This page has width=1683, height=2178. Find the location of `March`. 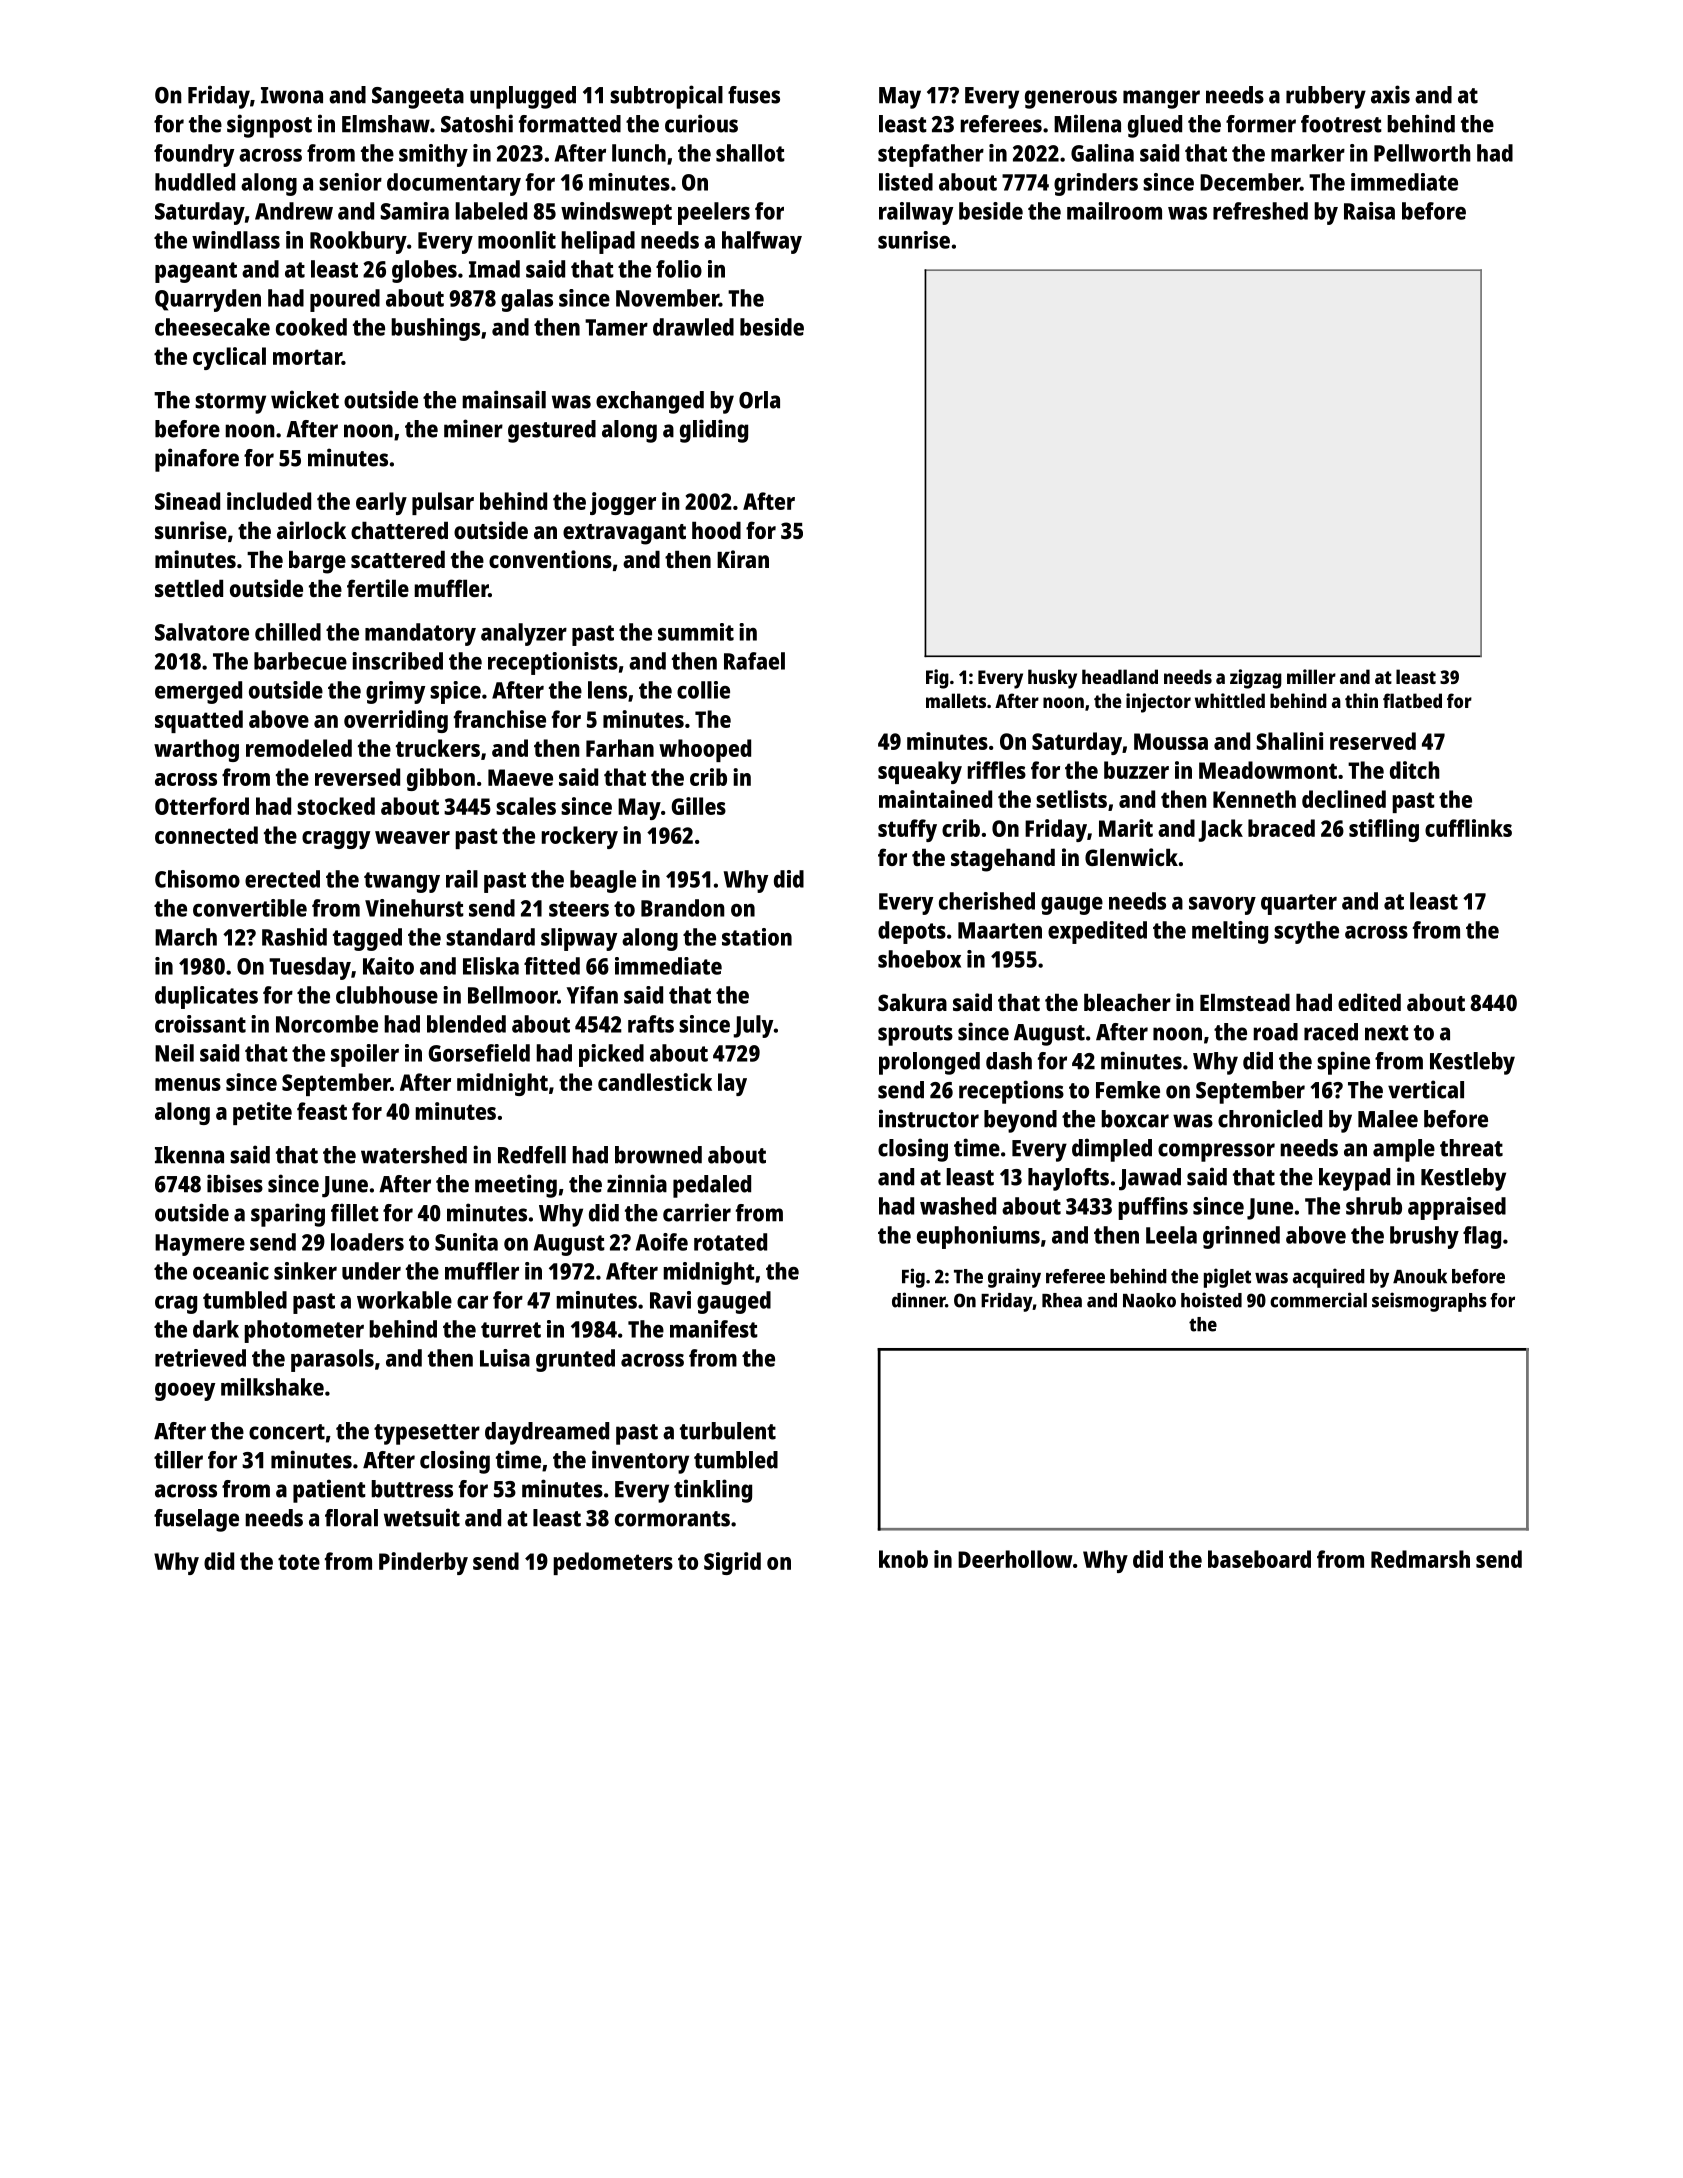

March is located at coordinates (186, 937).
